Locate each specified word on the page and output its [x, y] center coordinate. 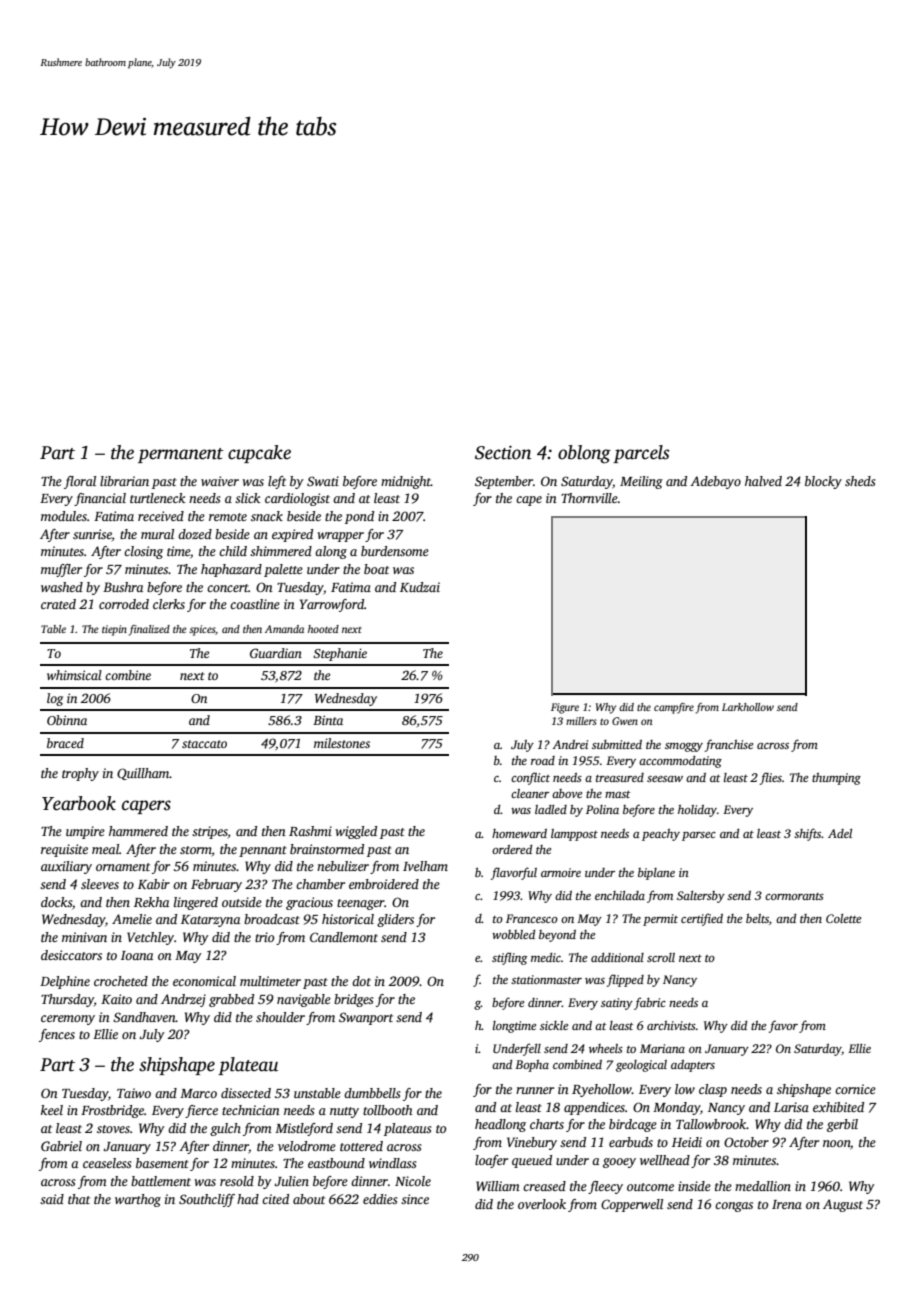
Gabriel [61, 1146]
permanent [181, 455]
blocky [823, 482]
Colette [843, 918]
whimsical [74, 675]
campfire [674, 708]
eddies [380, 1199]
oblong [584, 454]
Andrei [570, 744]
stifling [509, 958]
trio [264, 937]
